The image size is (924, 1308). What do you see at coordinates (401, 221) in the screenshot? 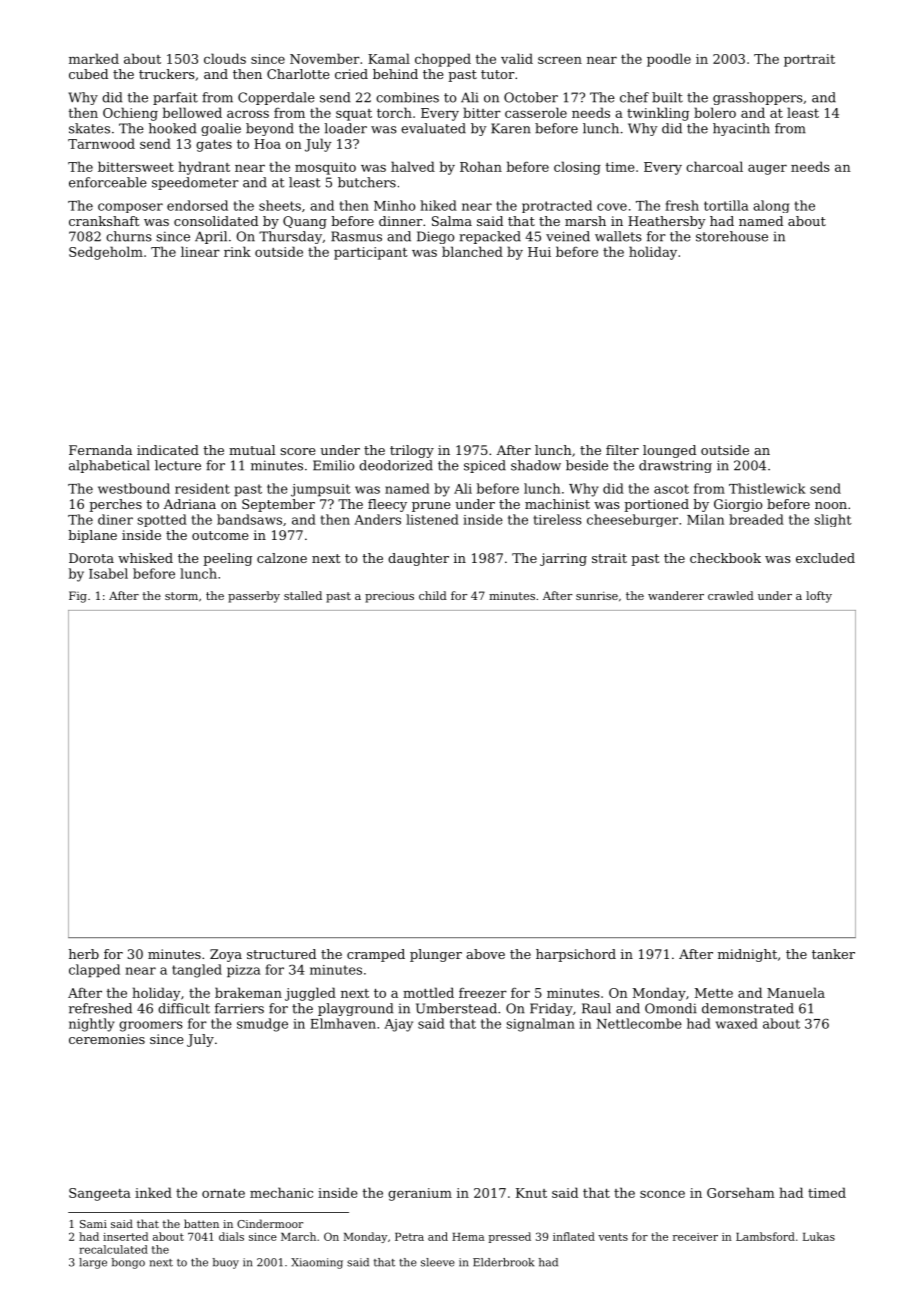
I see `dinner` at bounding box center [401, 221].
